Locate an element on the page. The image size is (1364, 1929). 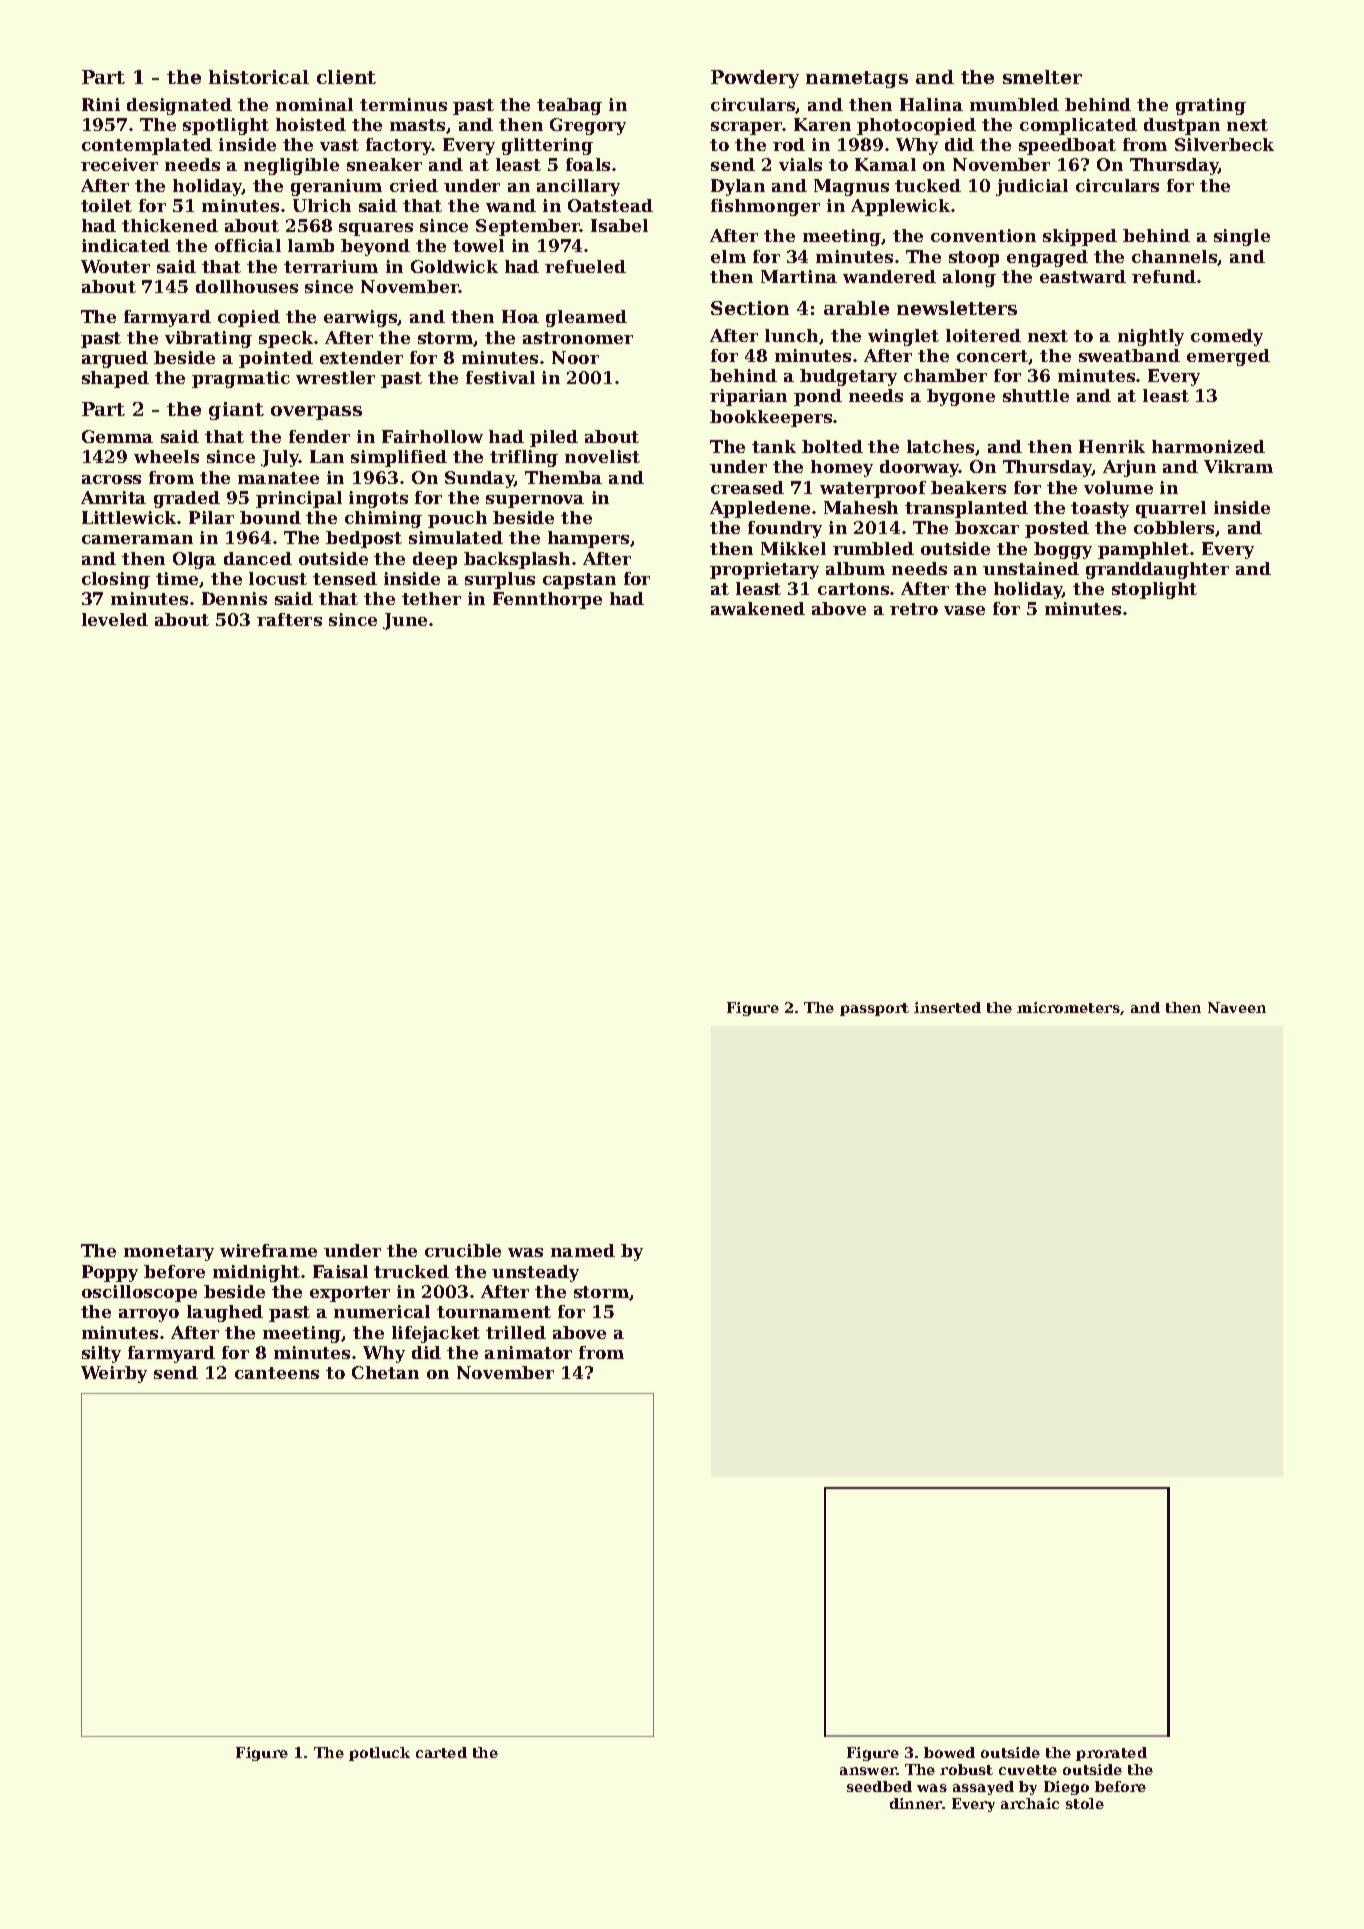
Powdery is located at coordinates (755, 79).
